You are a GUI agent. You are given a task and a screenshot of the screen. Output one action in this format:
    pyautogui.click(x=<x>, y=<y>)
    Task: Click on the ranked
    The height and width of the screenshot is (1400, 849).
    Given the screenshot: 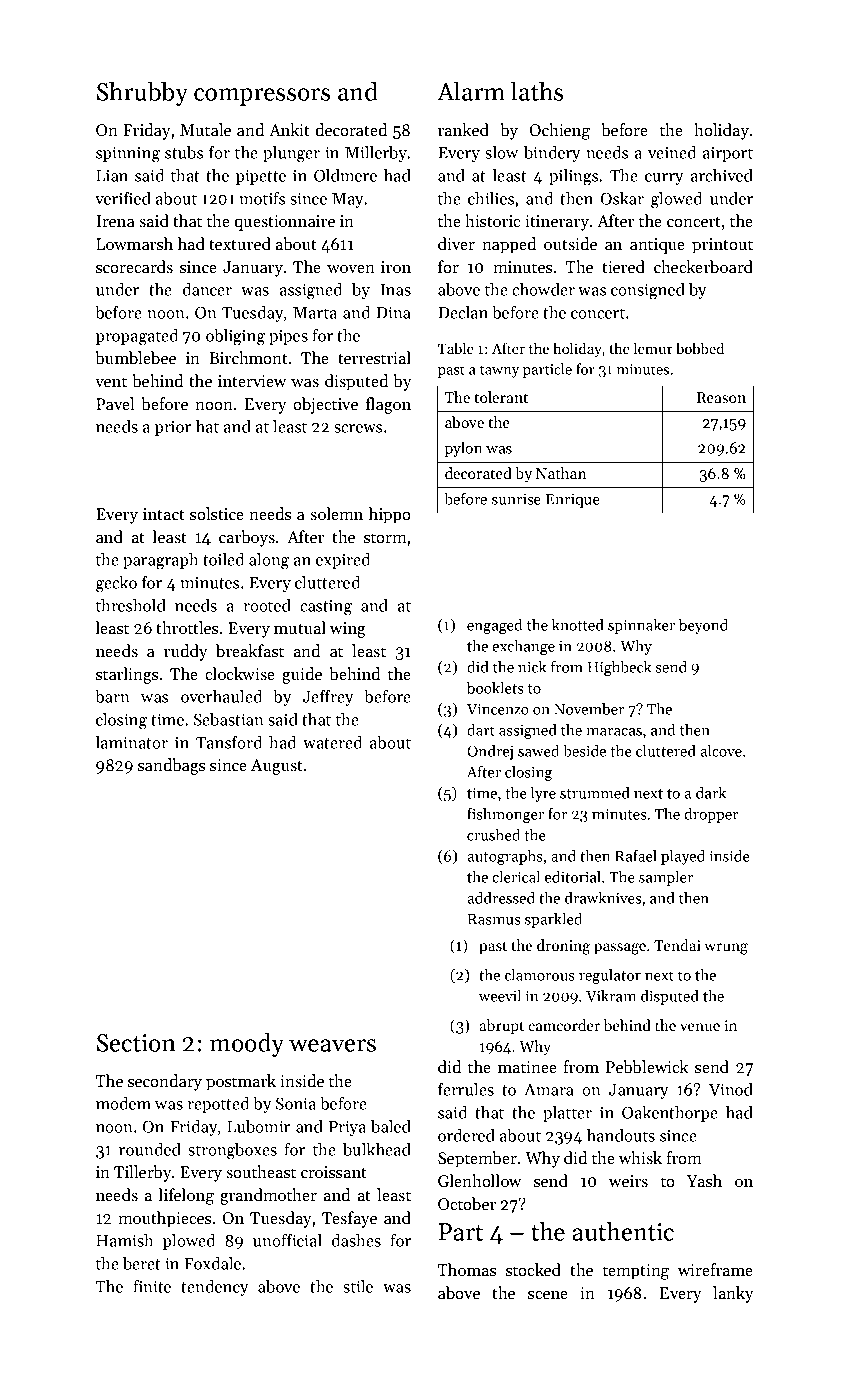 What is the action you would take?
    pyautogui.click(x=463, y=129)
